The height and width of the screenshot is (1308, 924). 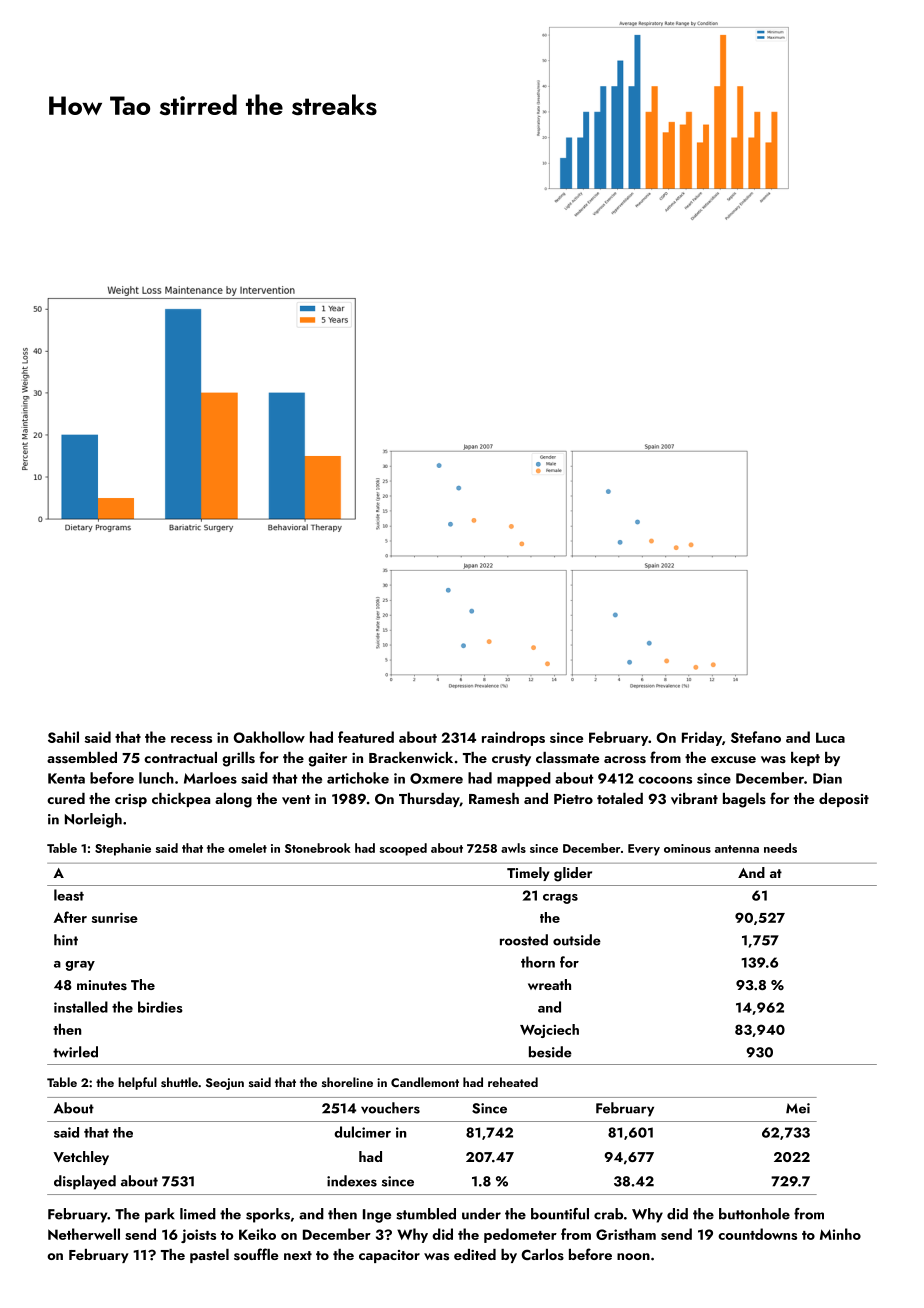 I want to click on Oxmere, so click(x=436, y=778).
